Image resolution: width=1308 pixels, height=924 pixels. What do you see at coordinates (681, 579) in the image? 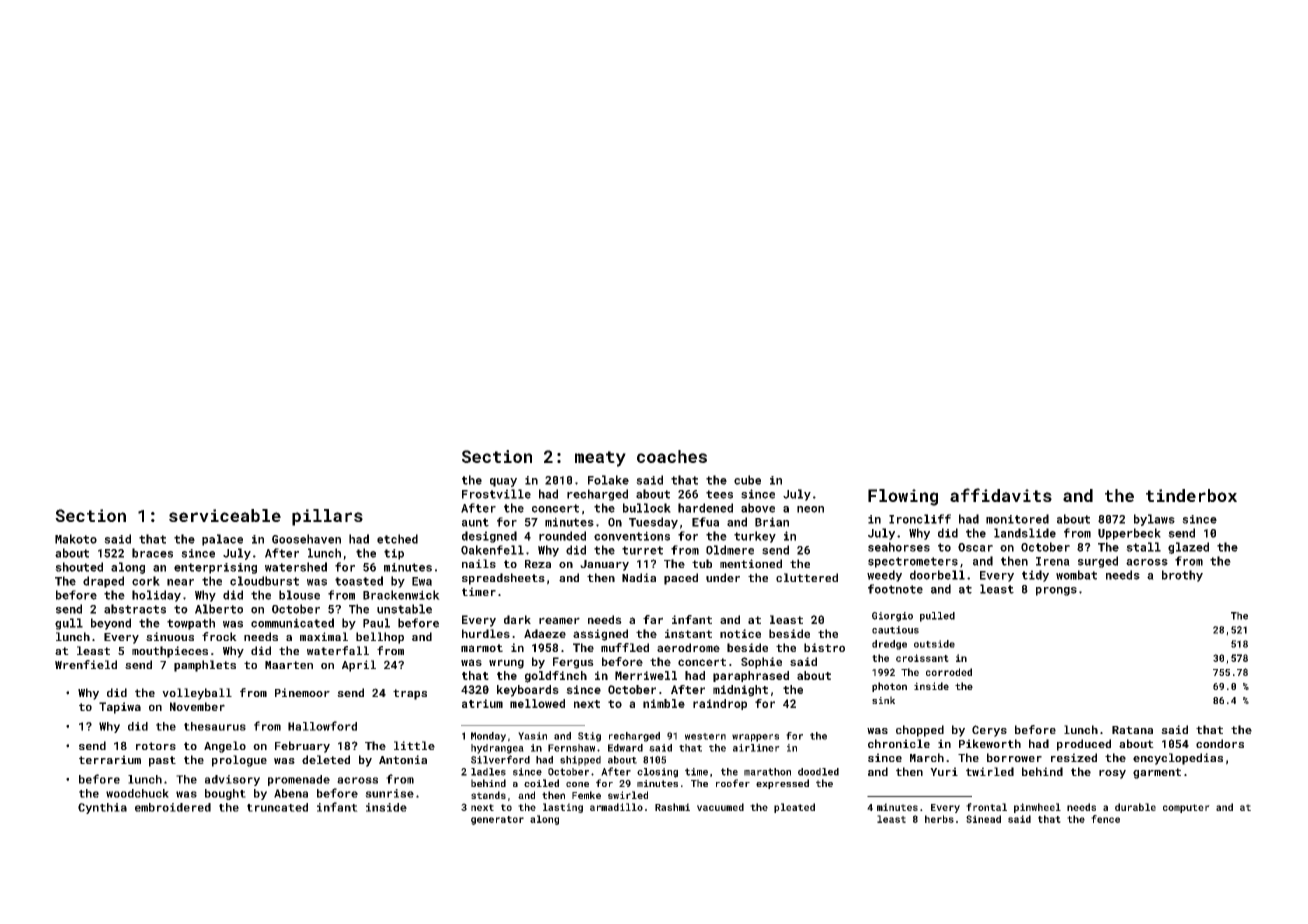
I see `paced` at bounding box center [681, 579].
